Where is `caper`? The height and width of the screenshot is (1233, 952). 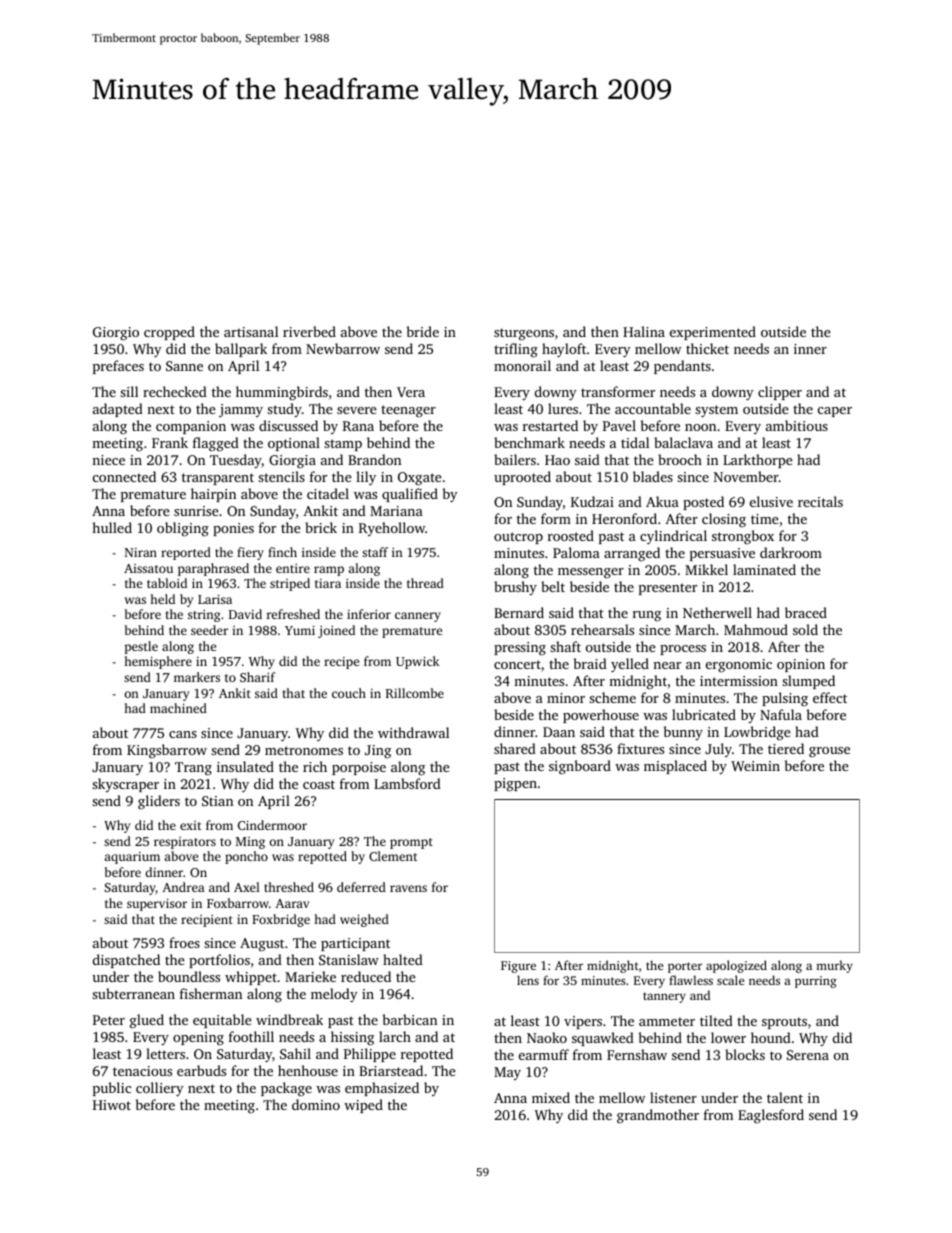 caper is located at coordinates (835, 412).
